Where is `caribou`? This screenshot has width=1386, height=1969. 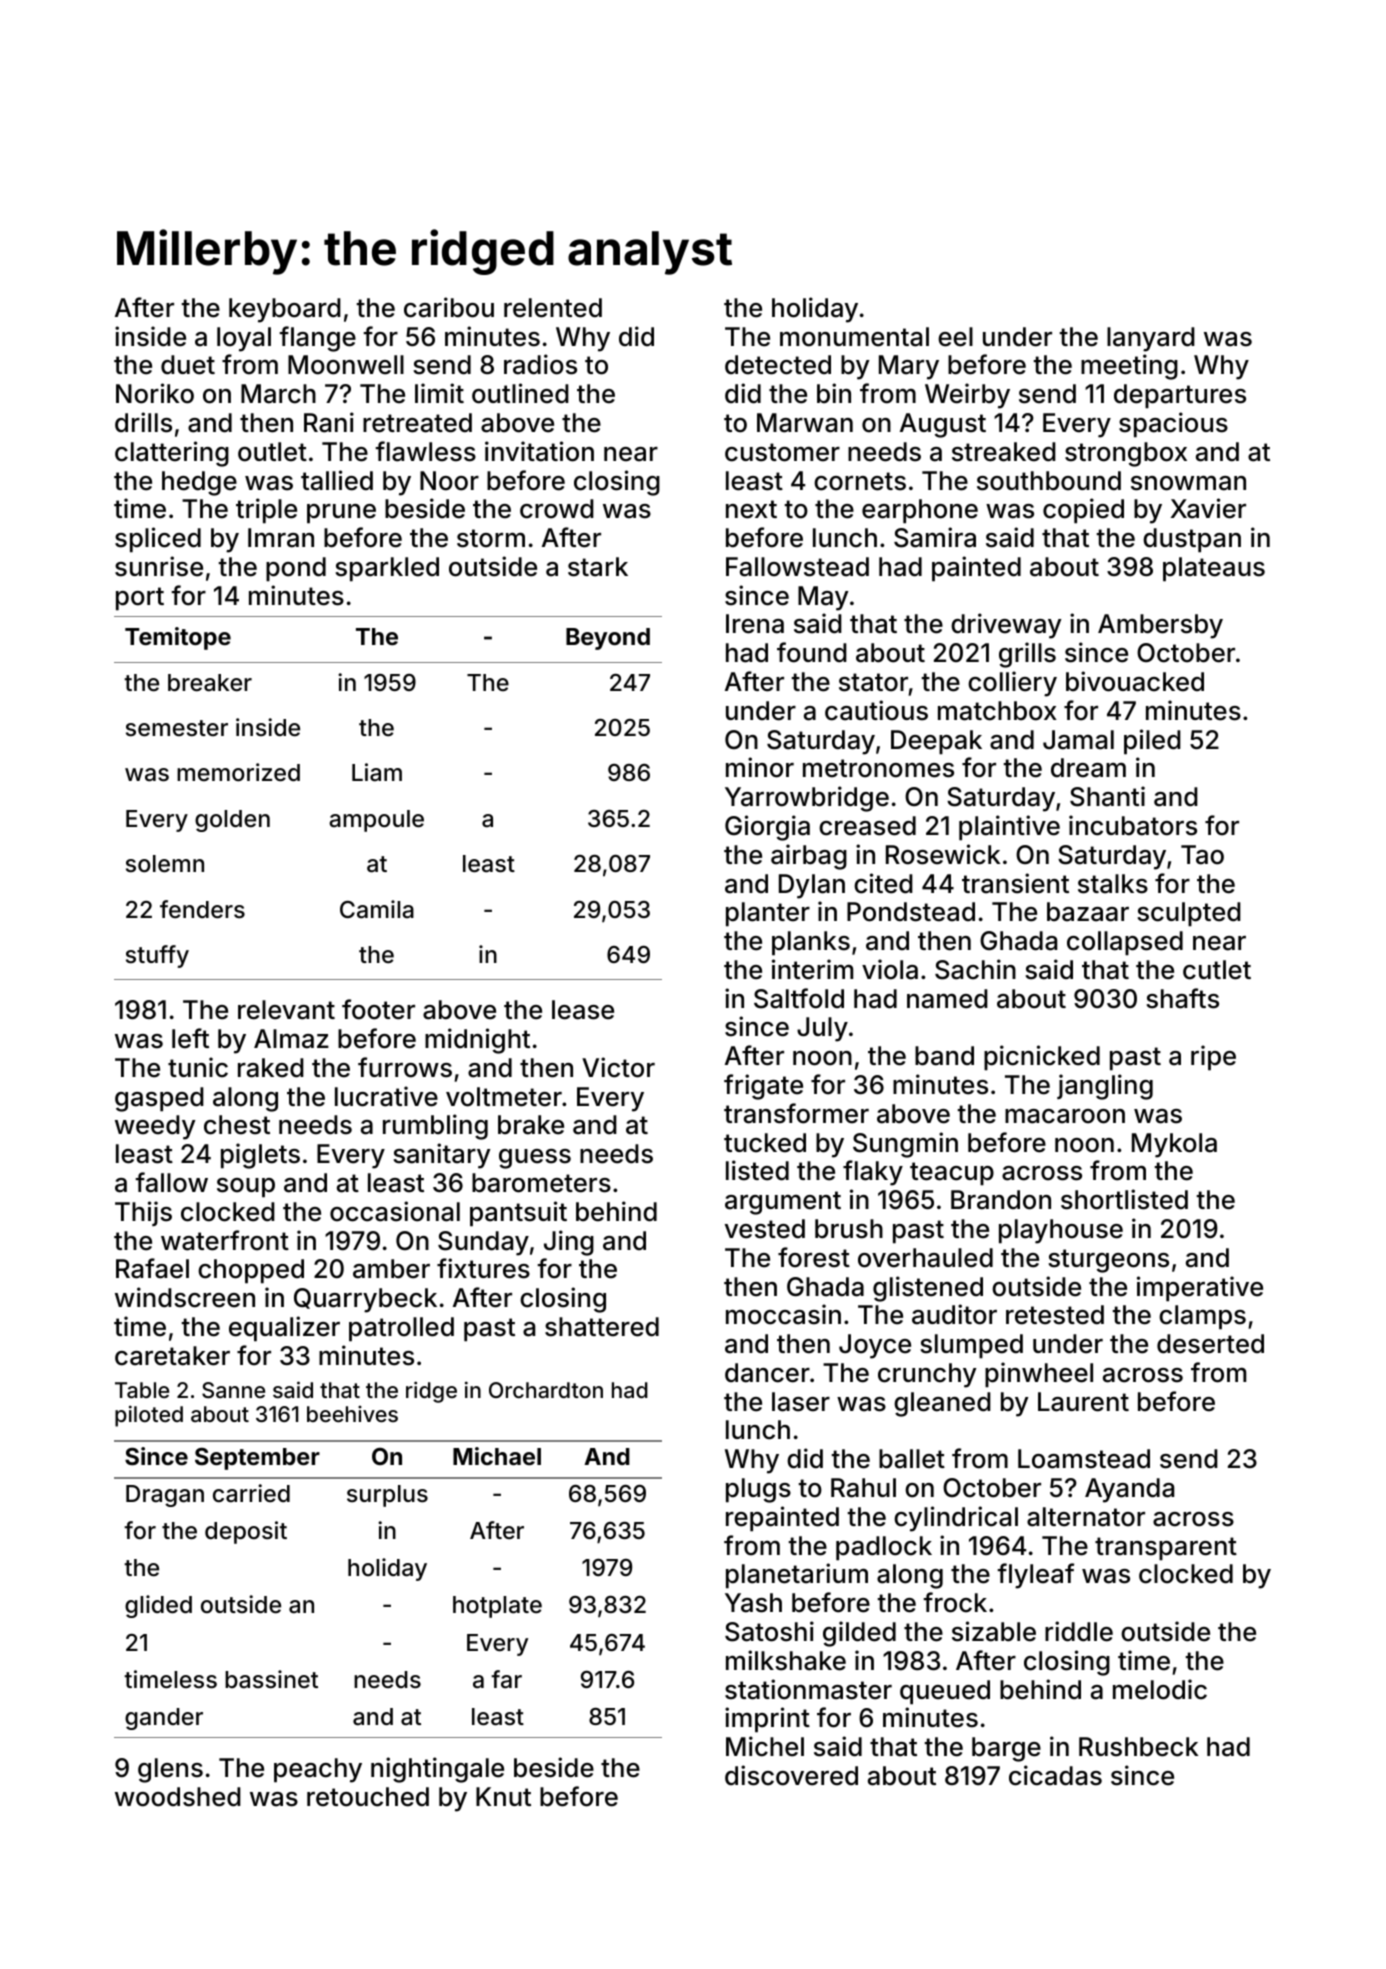
caribou is located at coordinates (449, 307).
